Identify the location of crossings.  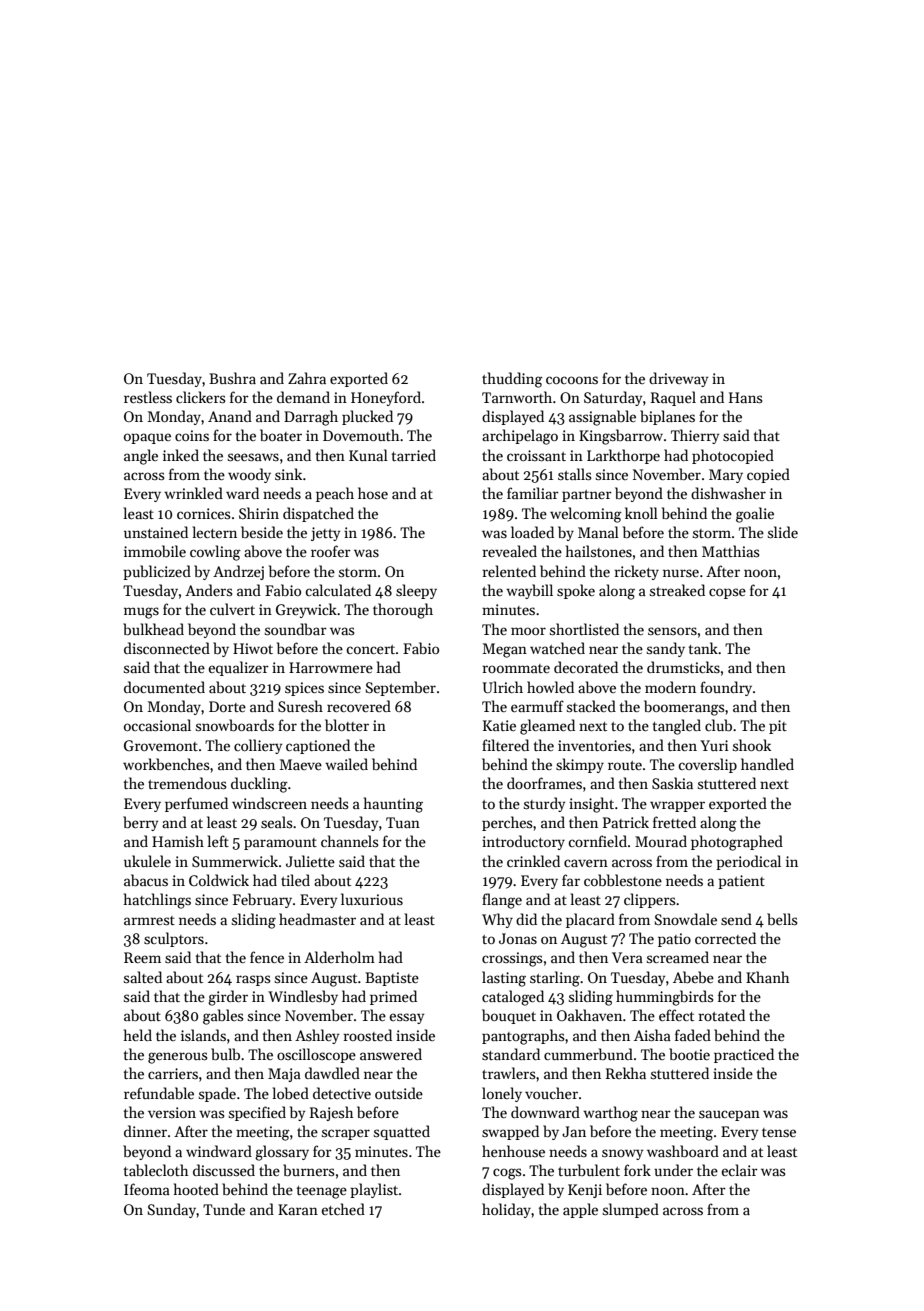
(512, 959).
